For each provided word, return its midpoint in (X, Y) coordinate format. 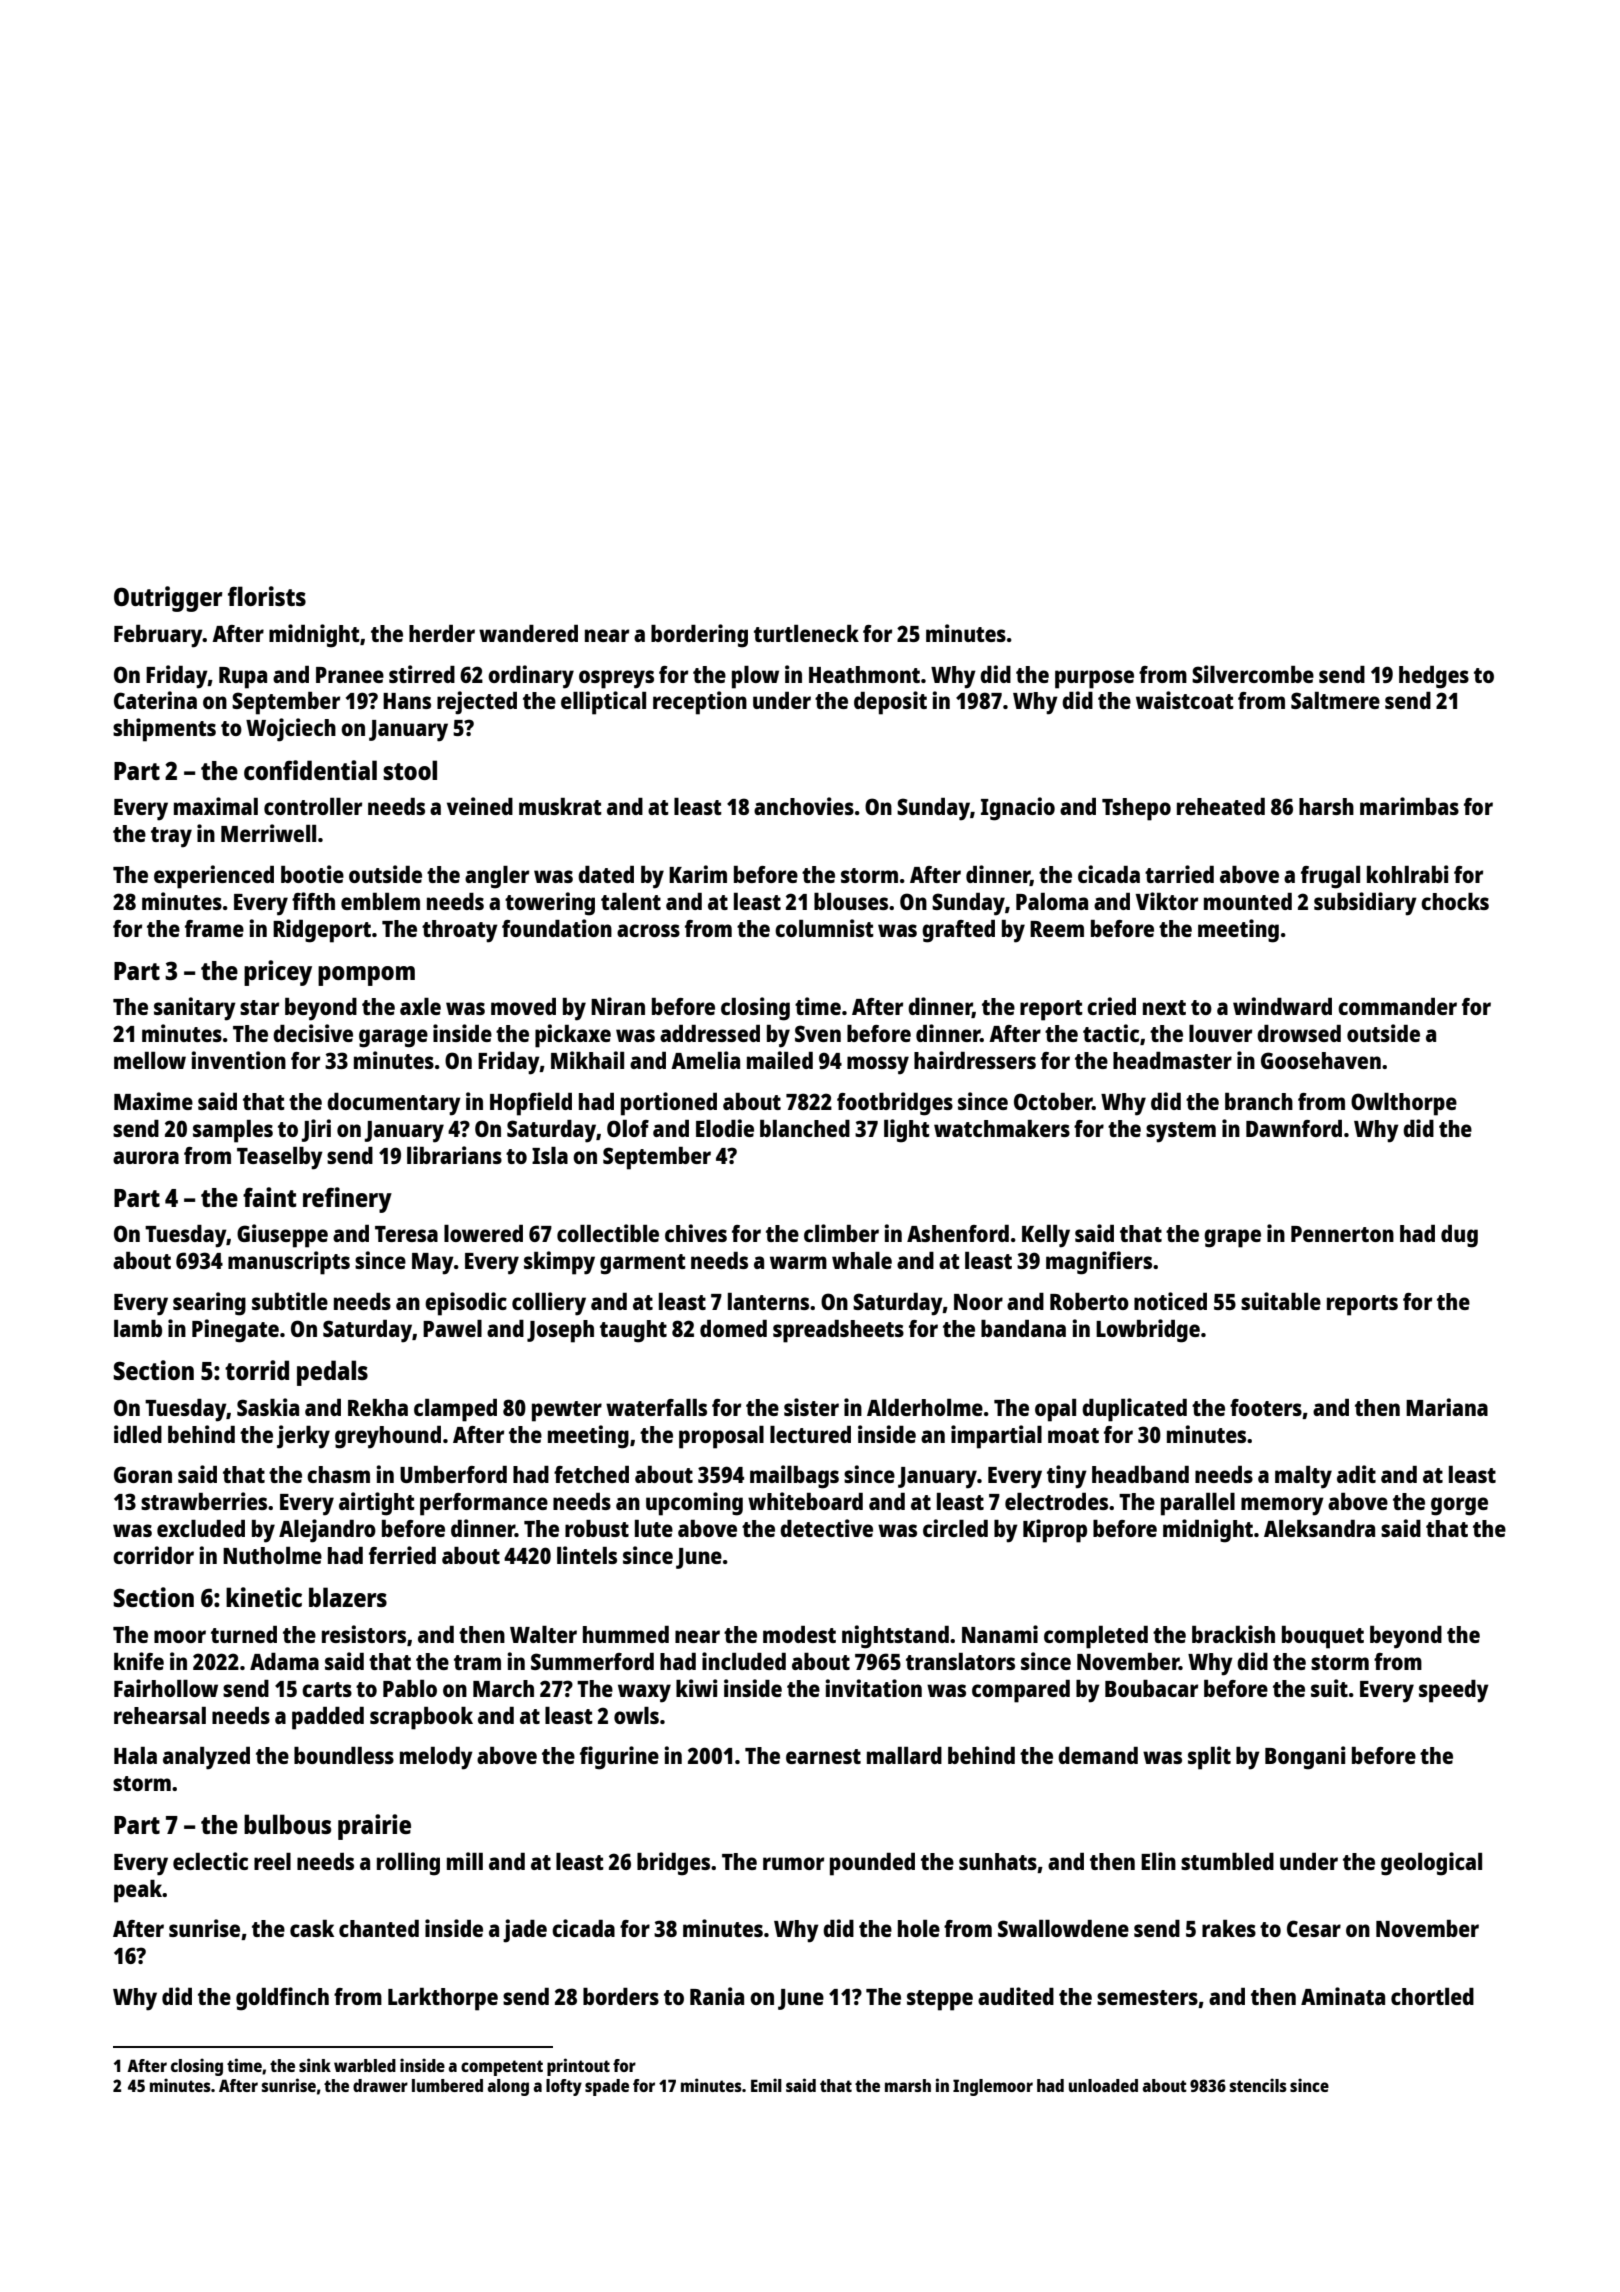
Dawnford (1294, 1128)
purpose (1094, 679)
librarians (454, 1155)
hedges (1434, 677)
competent (502, 2068)
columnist (824, 928)
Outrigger (168, 599)
